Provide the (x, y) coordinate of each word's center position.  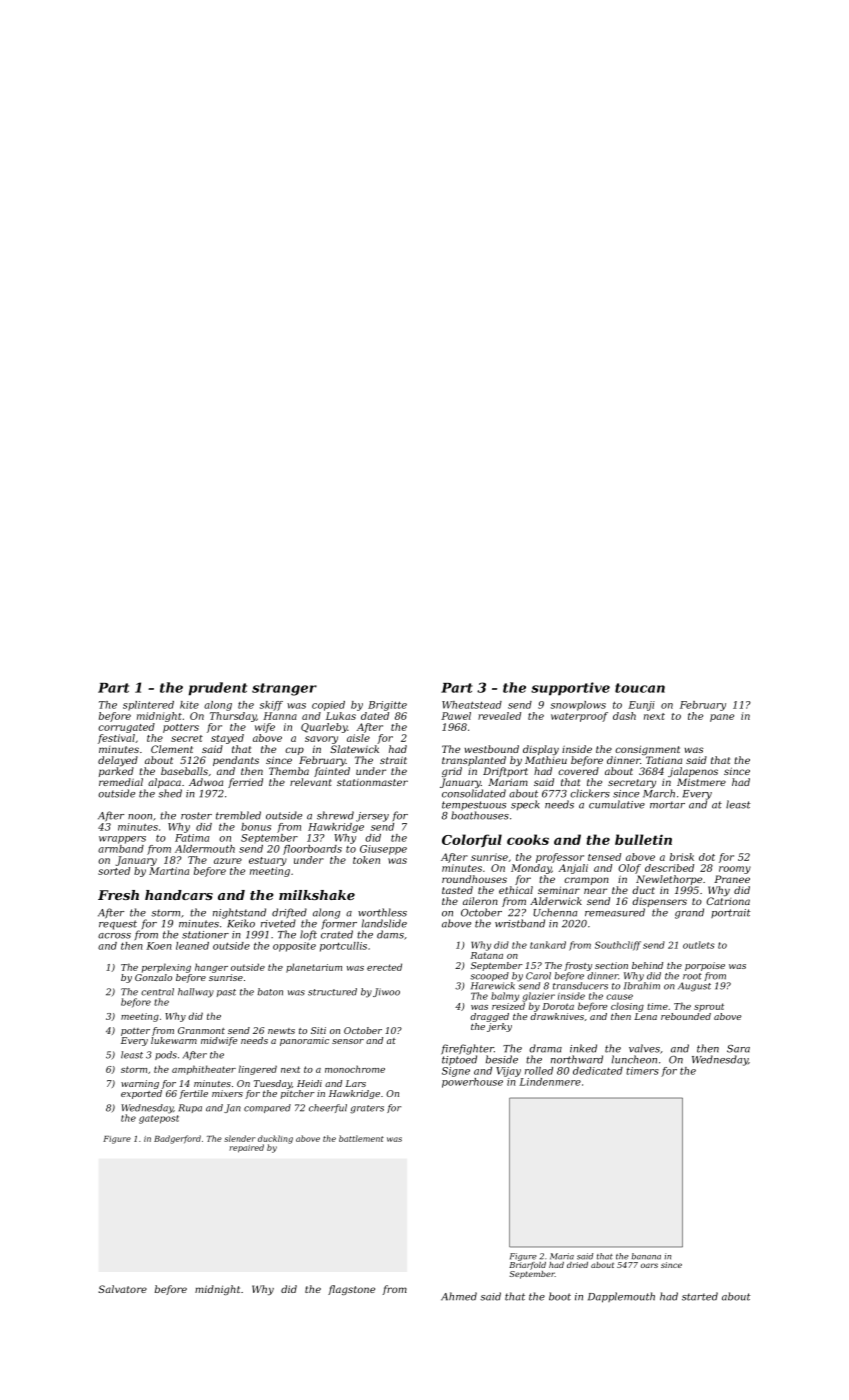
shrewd (335, 815)
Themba (289, 771)
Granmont (201, 1030)
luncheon (634, 1059)
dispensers (659, 902)
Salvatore (122, 1289)
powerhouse (472, 1083)
